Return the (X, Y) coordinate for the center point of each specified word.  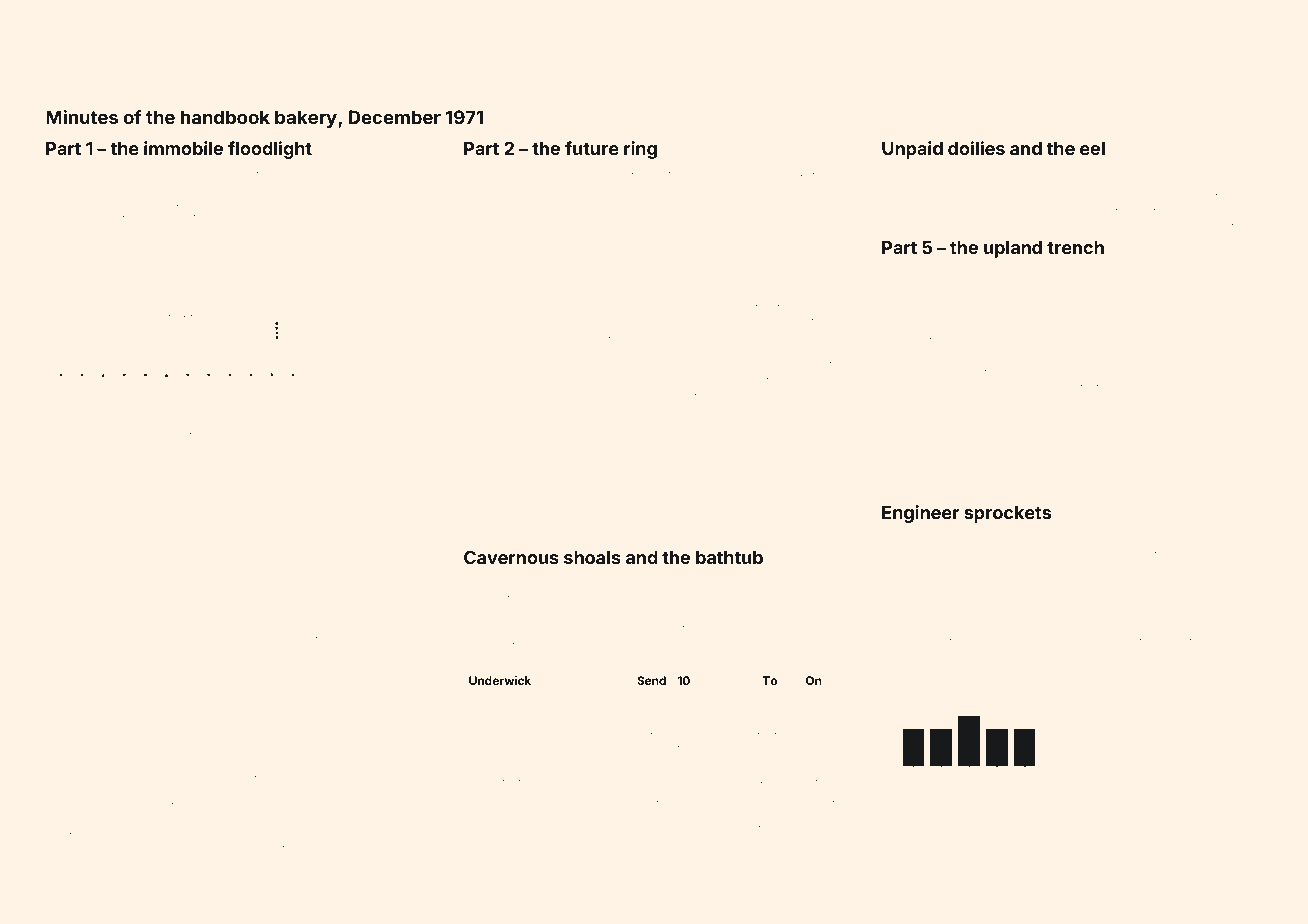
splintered (1178, 816)
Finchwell (1130, 300)
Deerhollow (125, 721)
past (57, 230)
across (813, 766)
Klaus (828, 348)
